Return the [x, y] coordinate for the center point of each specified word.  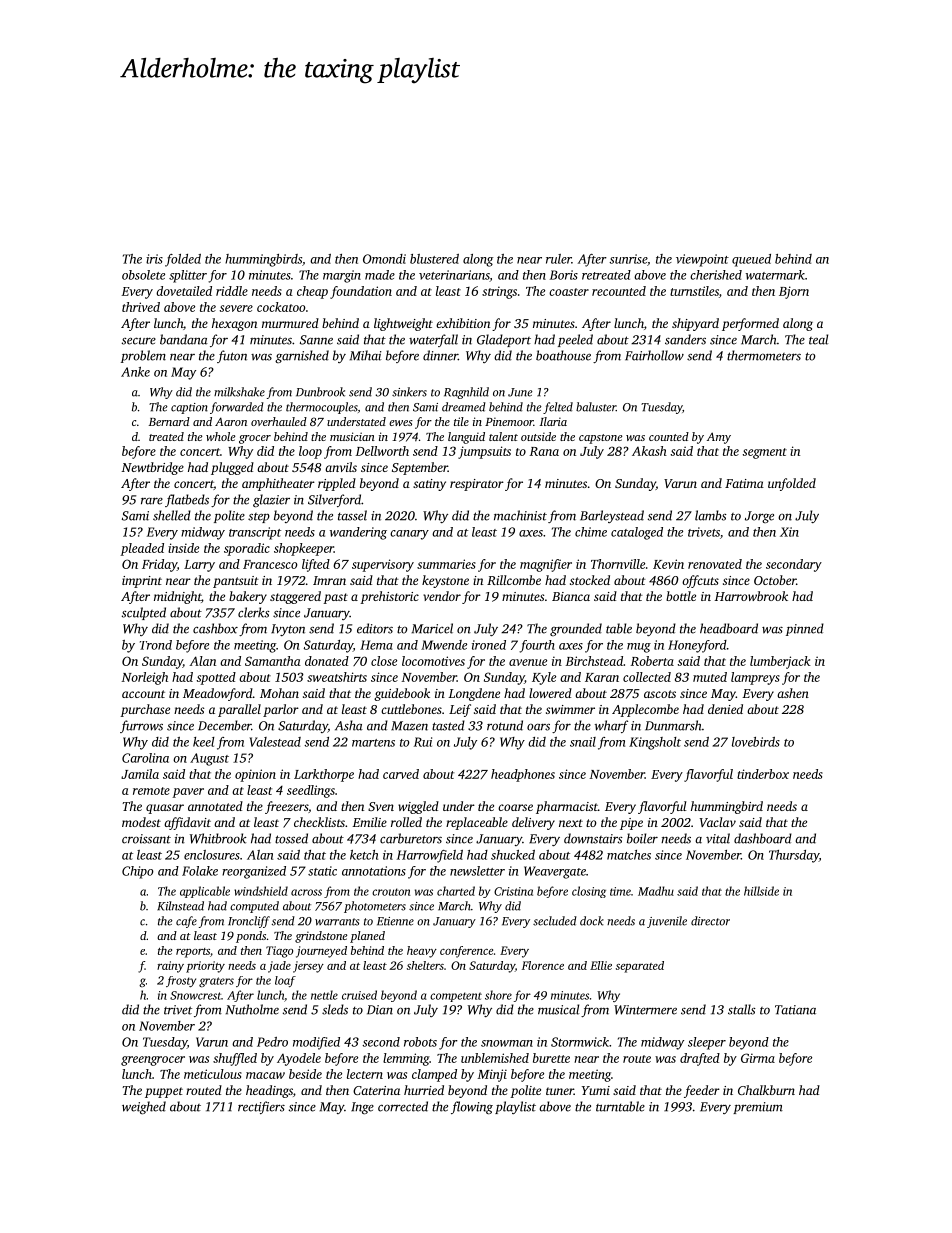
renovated [715, 564]
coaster [569, 292]
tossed [291, 838]
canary [409, 535]
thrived [141, 307]
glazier [271, 501]
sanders [685, 339]
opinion [255, 775]
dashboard [763, 838]
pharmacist [567, 807]
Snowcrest [195, 995]
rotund [505, 725]
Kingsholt [655, 743]
